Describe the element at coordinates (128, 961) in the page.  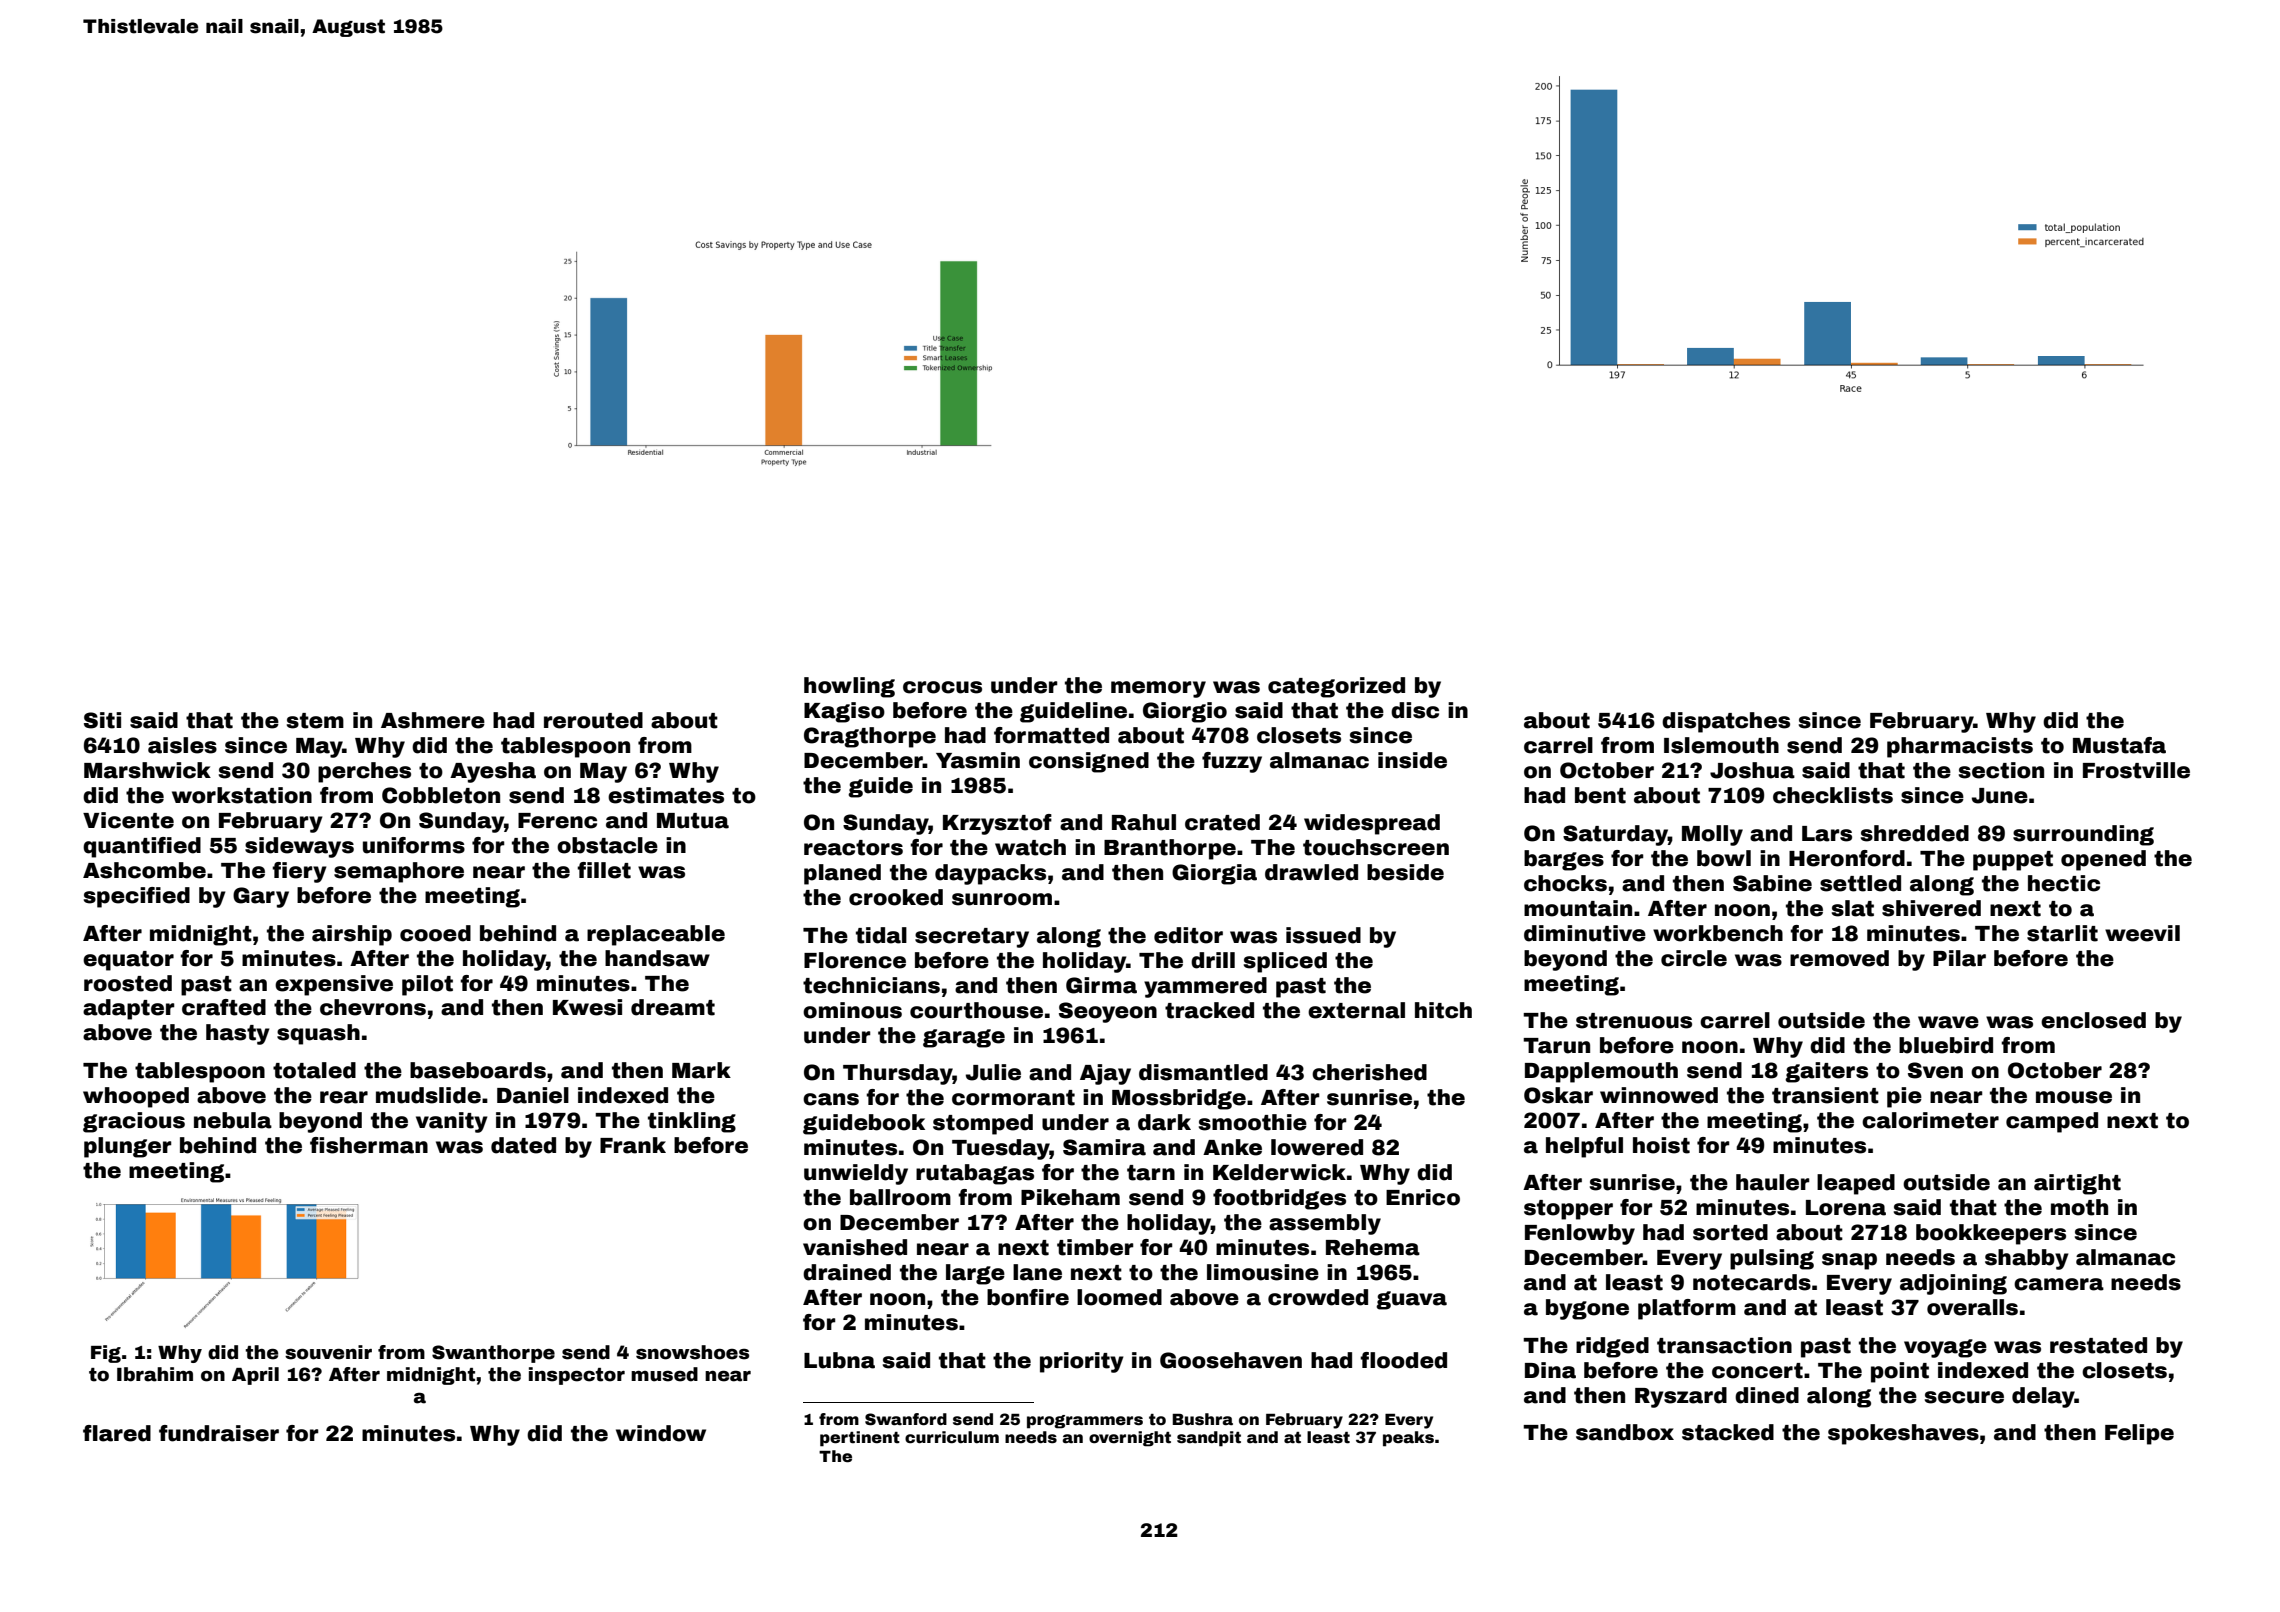
I see `equator` at that location.
